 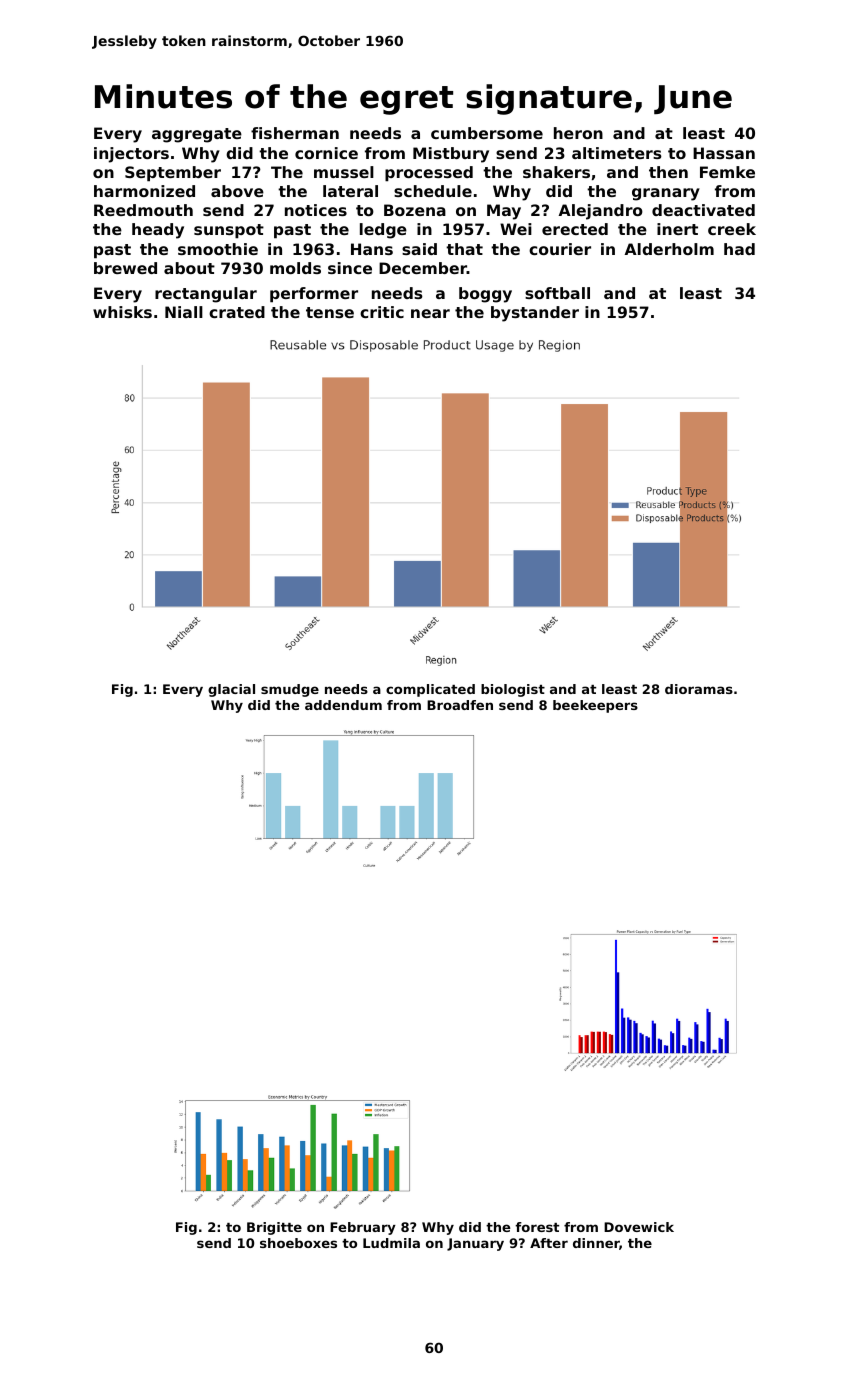 I want to click on complicated, so click(x=430, y=690).
